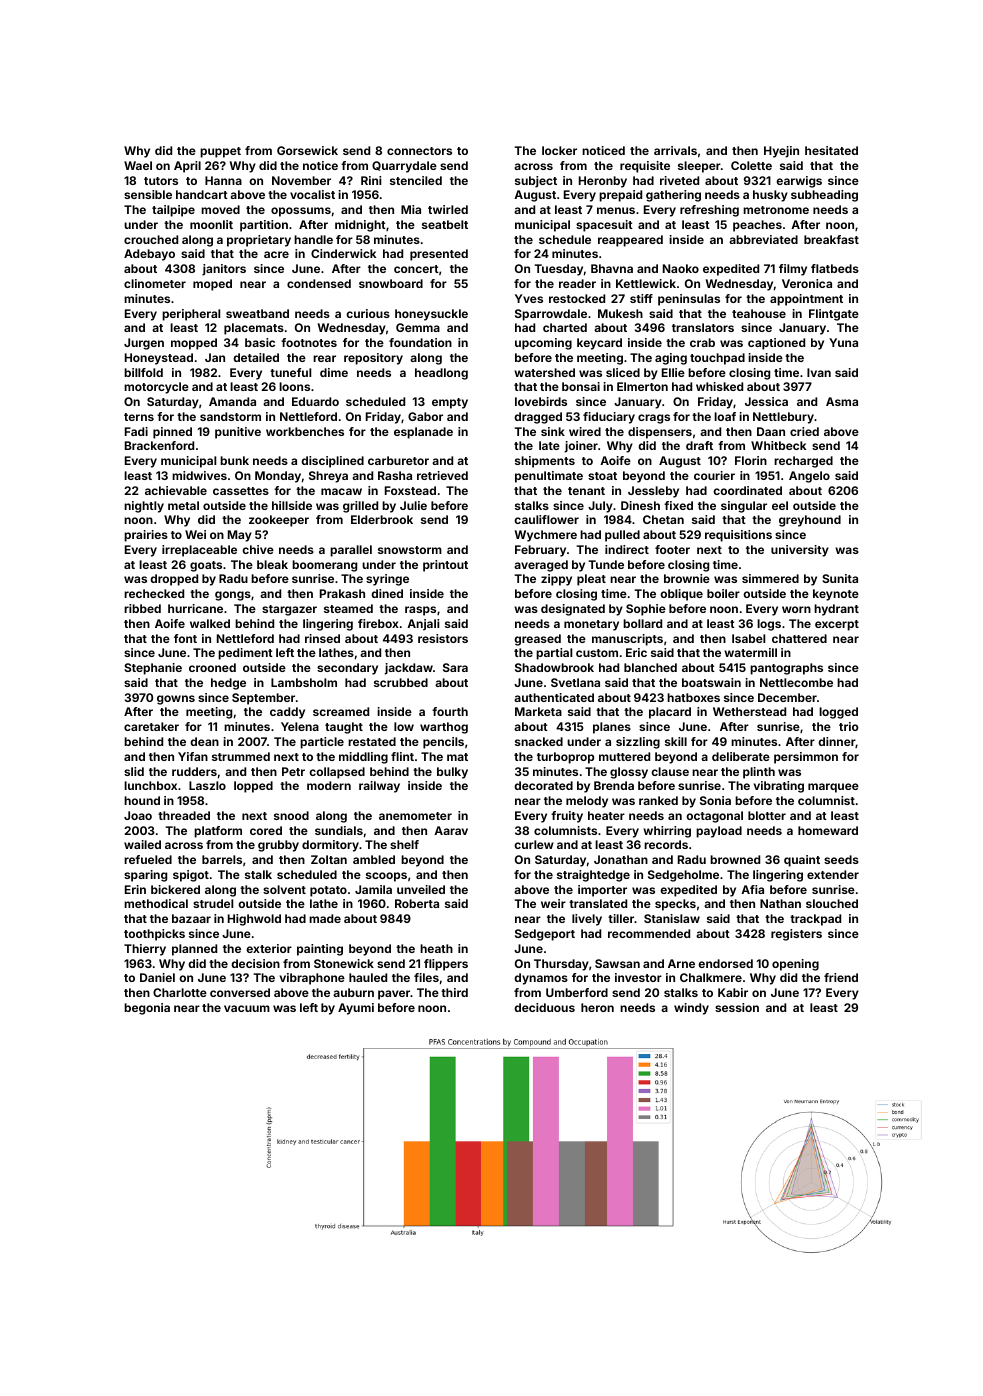 This screenshot has height=1396, width=983. What do you see at coordinates (153, 669) in the screenshot?
I see `Stephanie` at bounding box center [153, 669].
